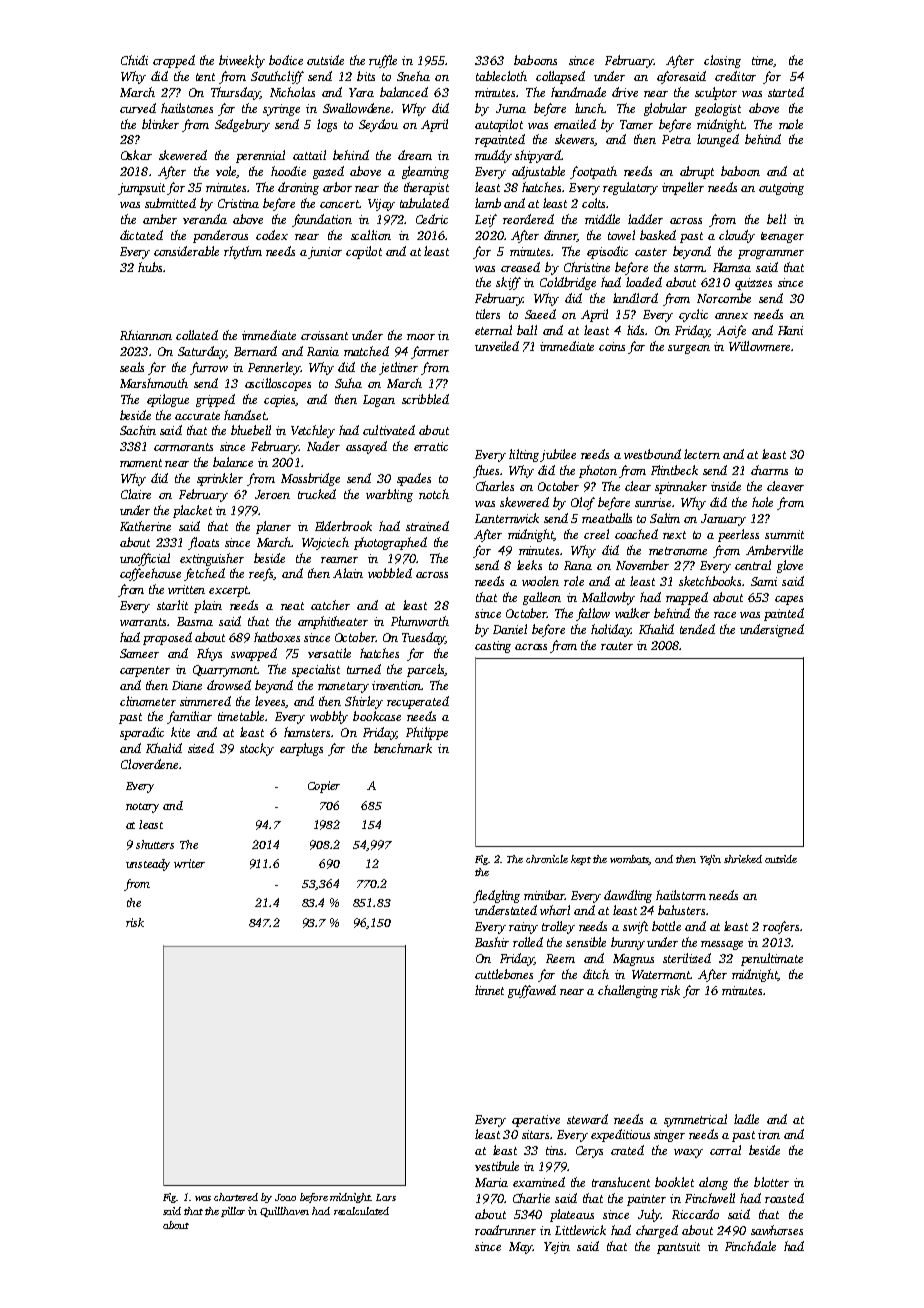 Image resolution: width=924 pixels, height=1308 pixels. What do you see at coordinates (427, 733) in the screenshot?
I see `Philippe` at bounding box center [427, 733].
